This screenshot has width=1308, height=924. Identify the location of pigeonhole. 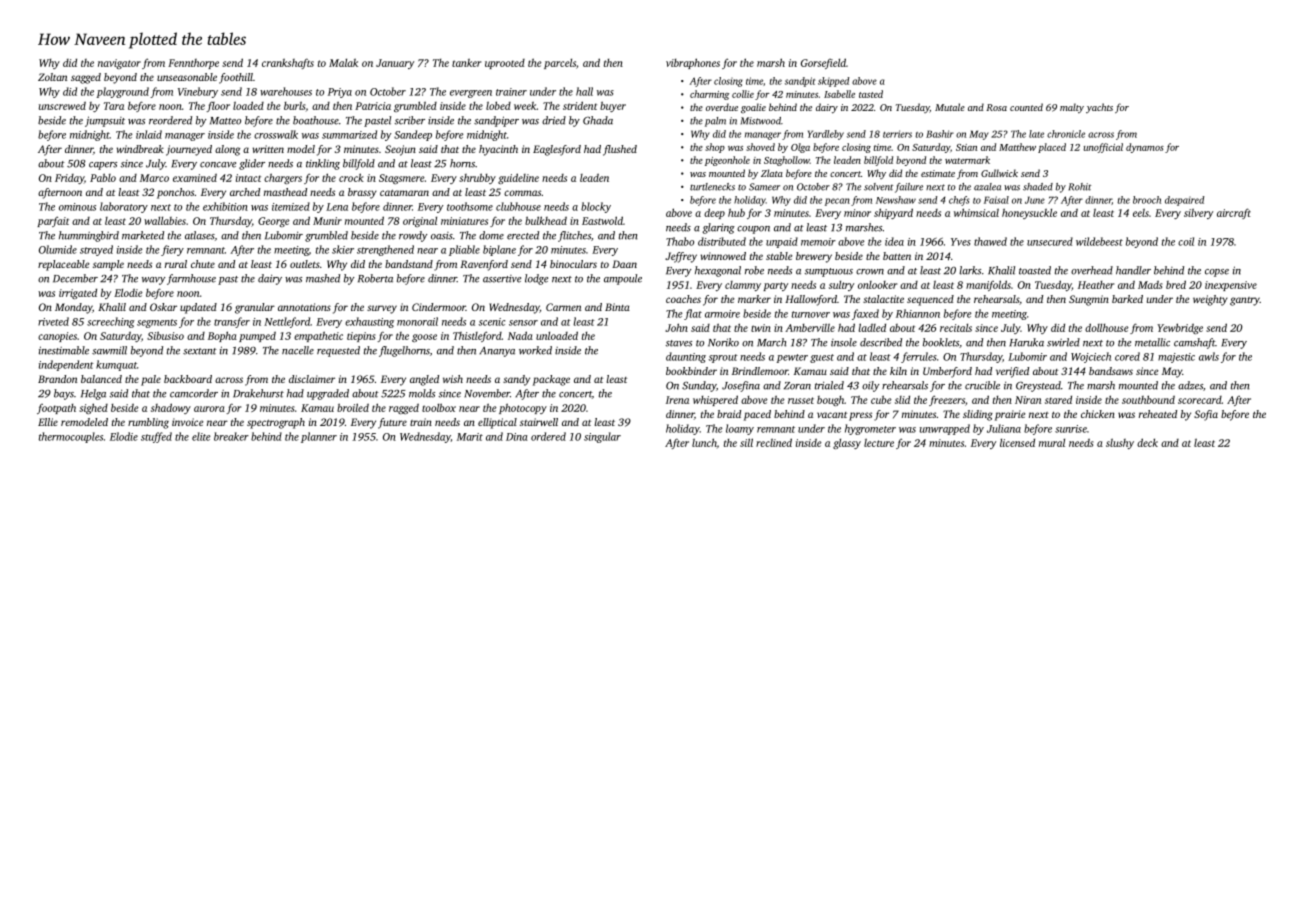
(727, 161).
